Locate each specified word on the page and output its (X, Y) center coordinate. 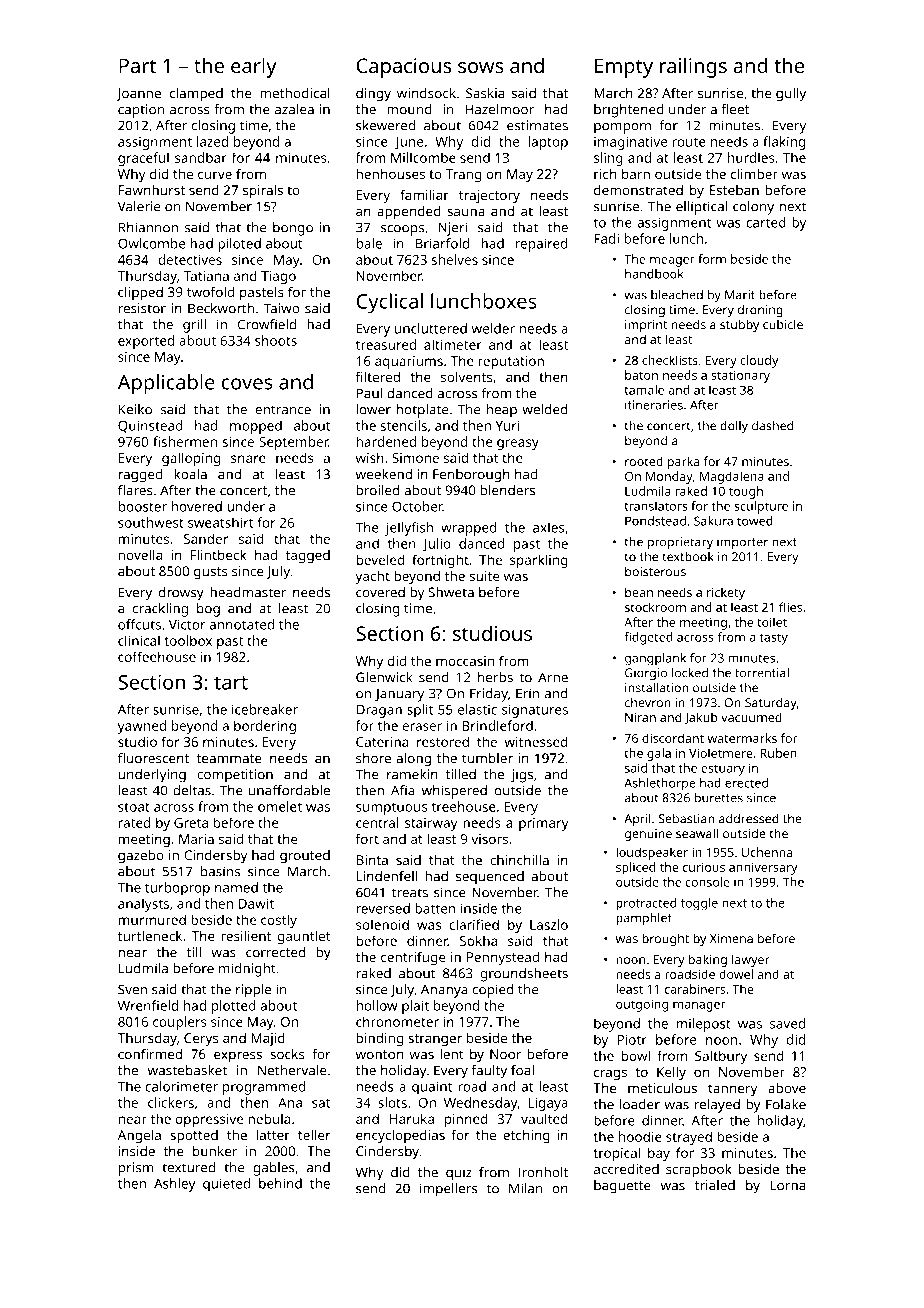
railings (693, 67)
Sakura (713, 521)
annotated (242, 624)
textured (188, 1167)
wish (370, 457)
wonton (379, 1054)
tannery (732, 1090)
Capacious (403, 68)
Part (137, 65)
